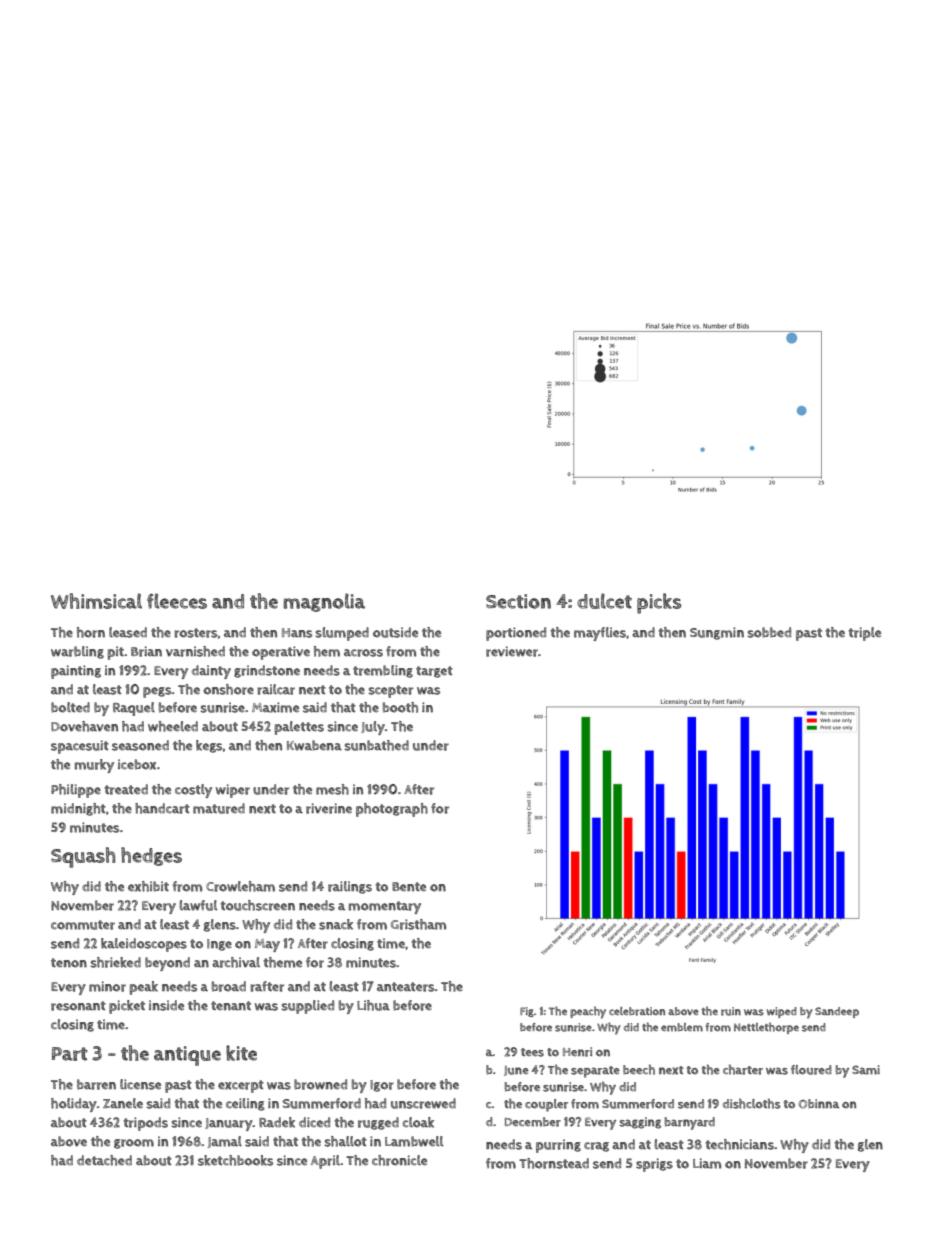 This screenshot has height=1233, width=952. What do you see at coordinates (177, 601) in the screenshot?
I see `fleeces` at bounding box center [177, 601].
